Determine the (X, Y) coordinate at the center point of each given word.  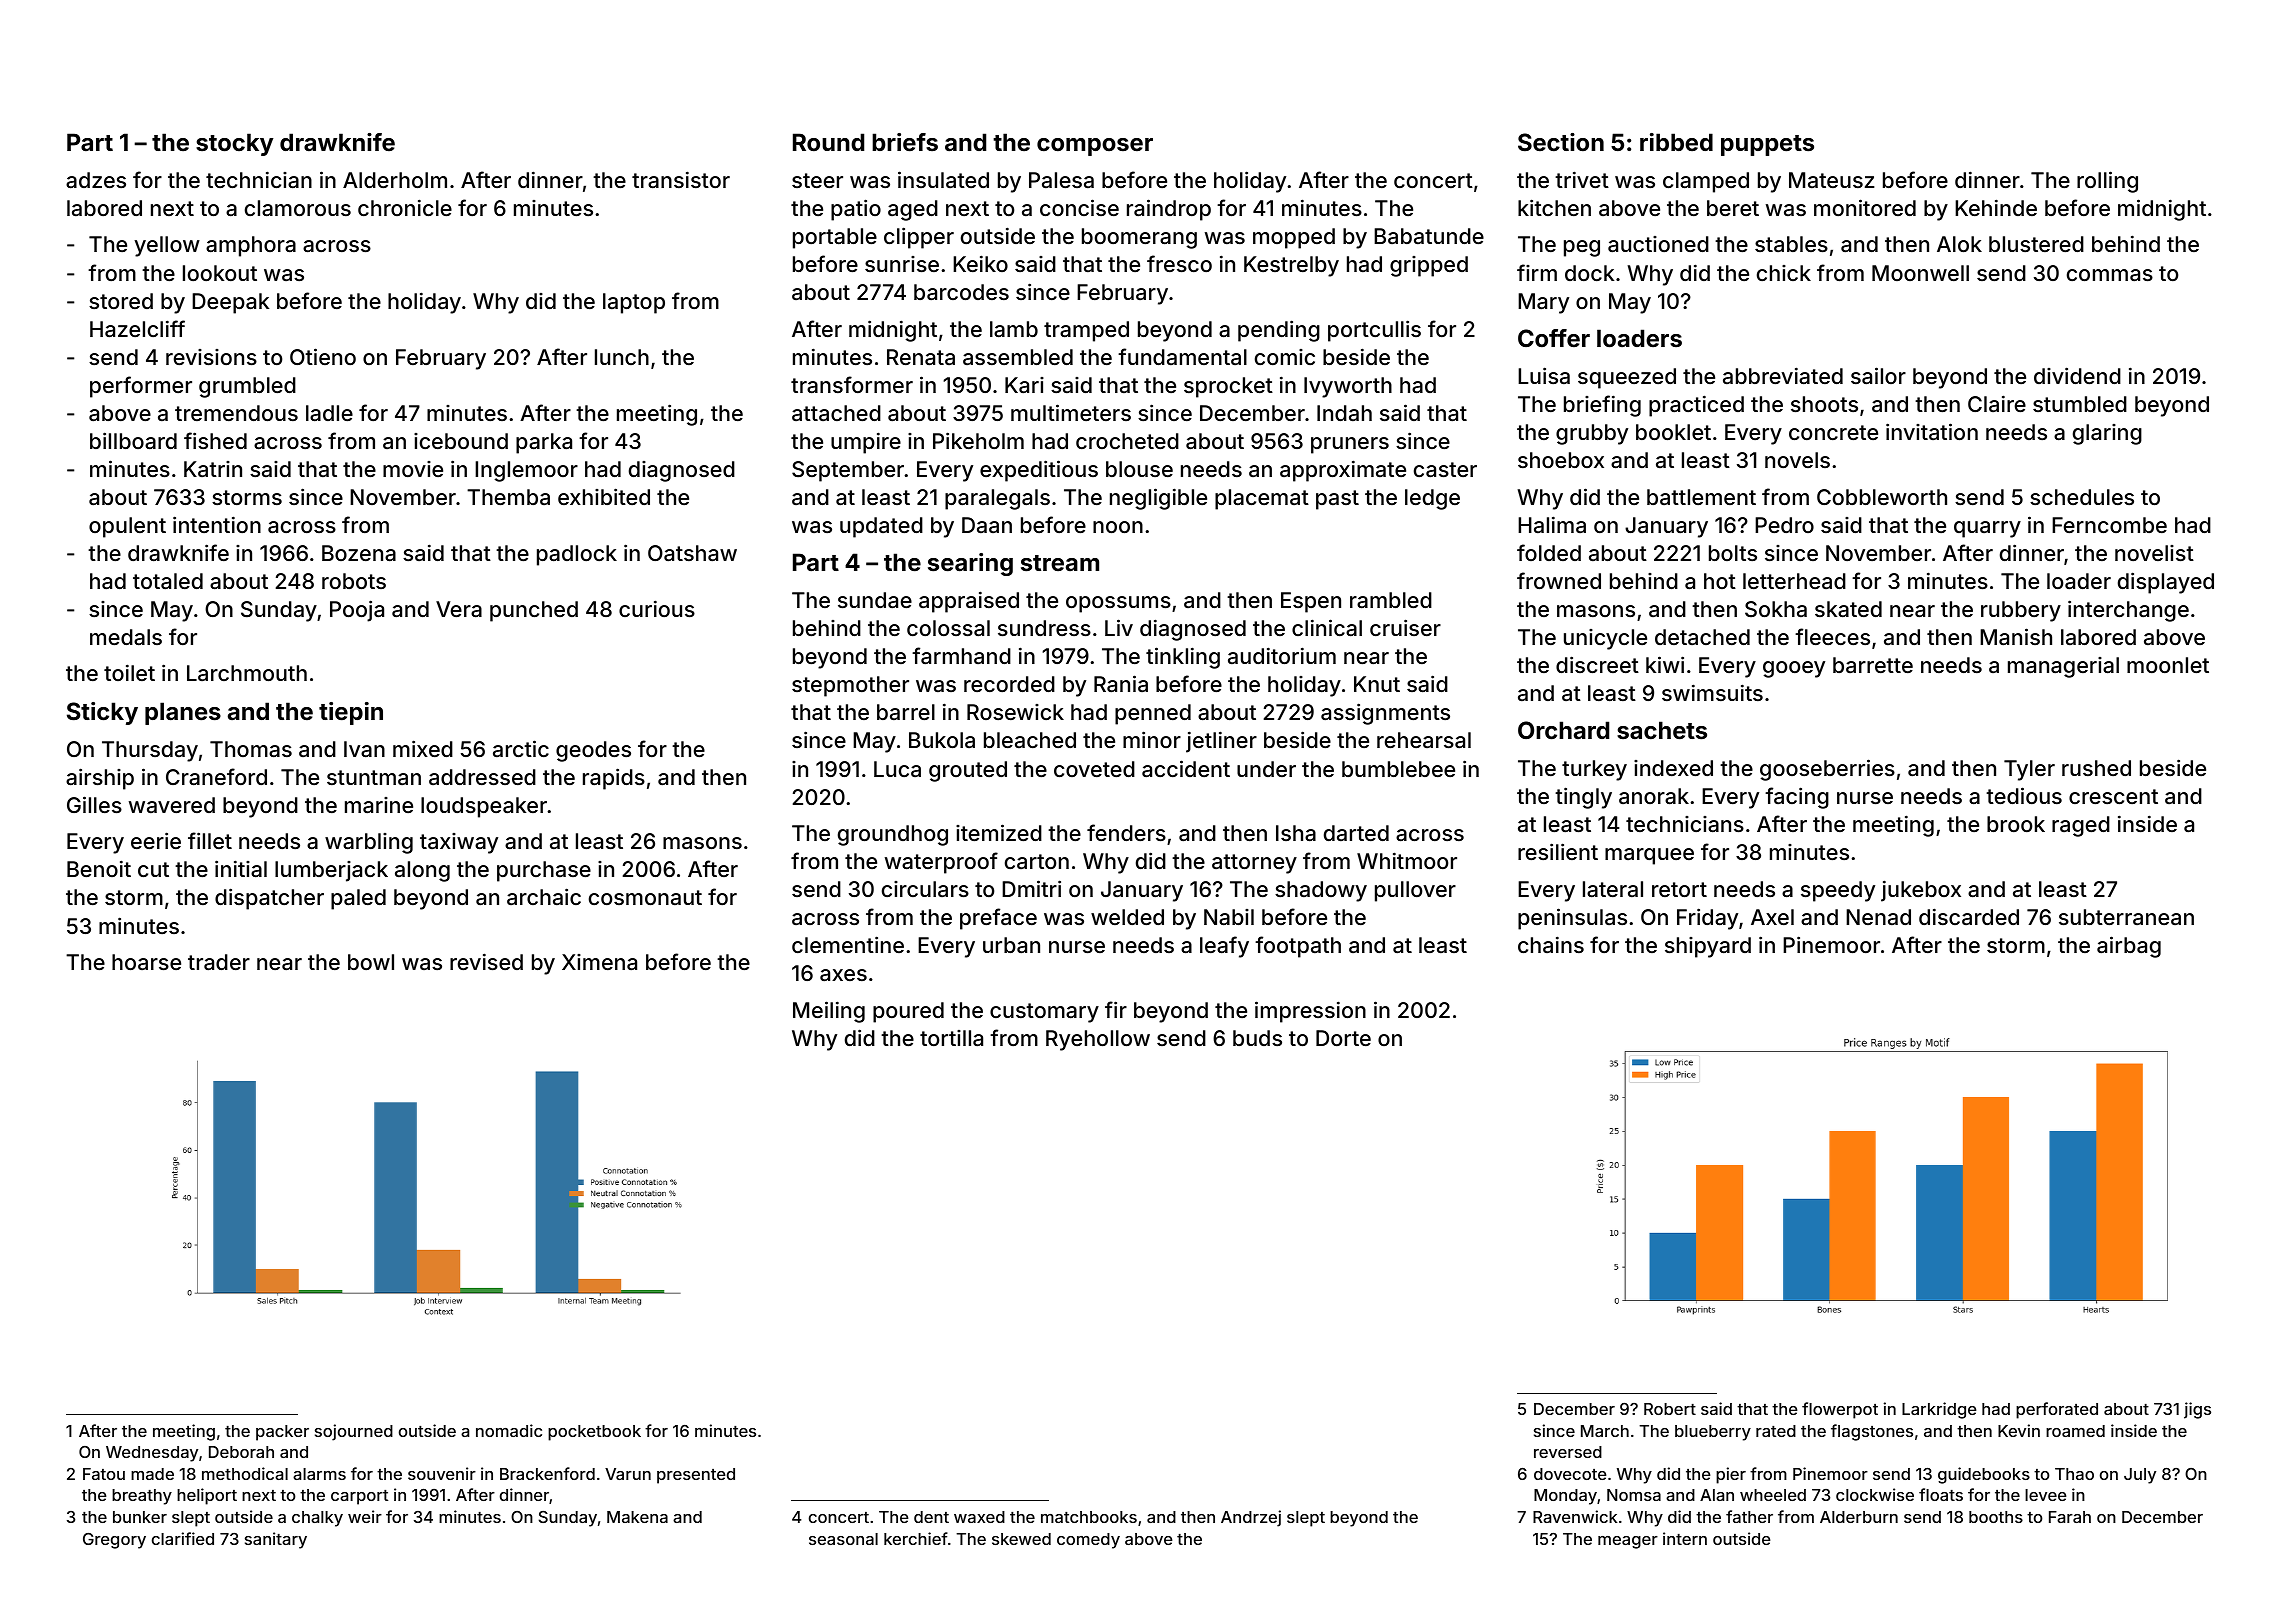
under (1266, 769)
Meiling (829, 1012)
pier (1731, 1475)
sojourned (354, 1432)
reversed (1568, 1452)
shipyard (1708, 947)
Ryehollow (1098, 1040)
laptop (634, 303)
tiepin (351, 713)
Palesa (1061, 180)
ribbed (1676, 142)
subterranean (2126, 917)
